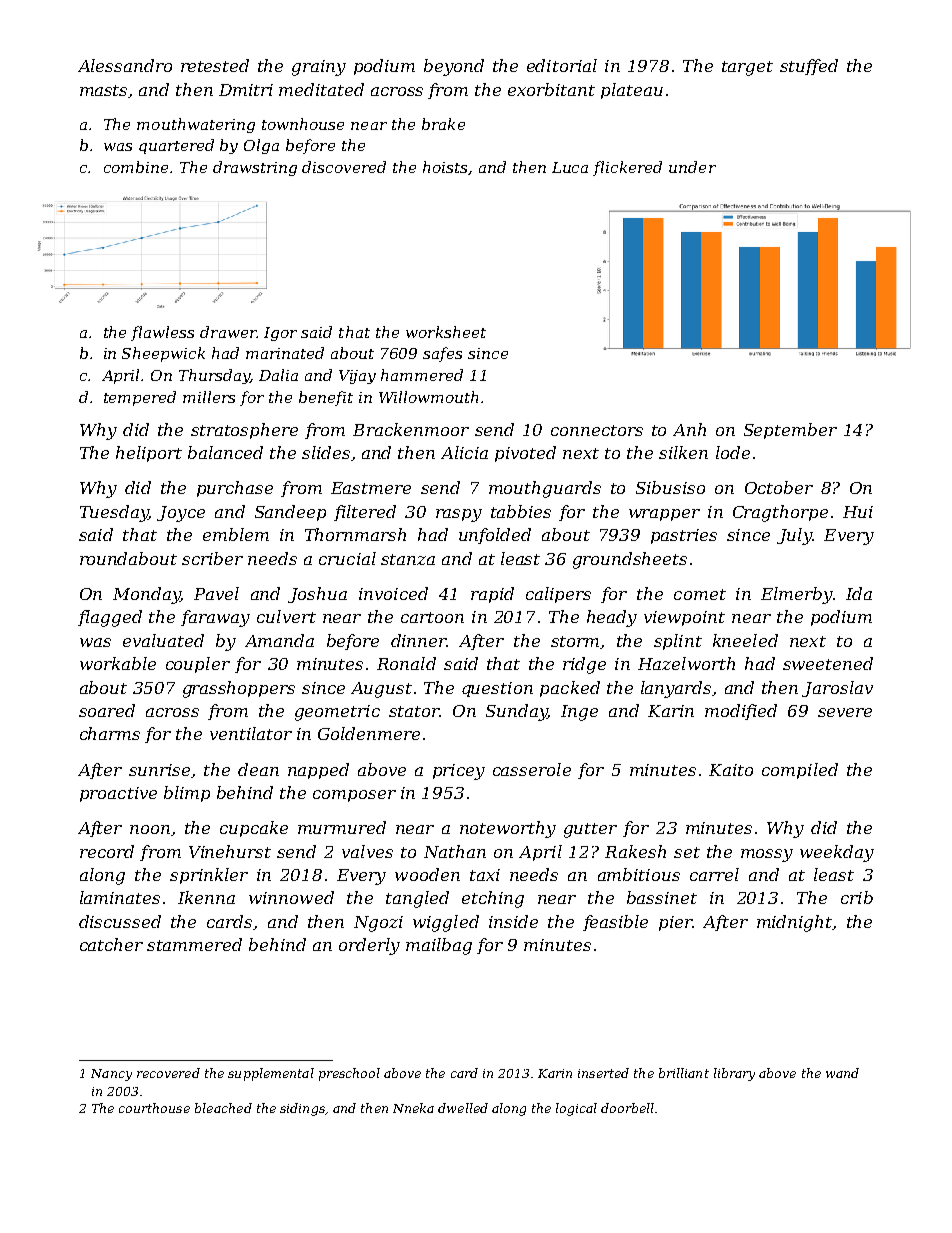  I want to click on Anh, so click(689, 429).
